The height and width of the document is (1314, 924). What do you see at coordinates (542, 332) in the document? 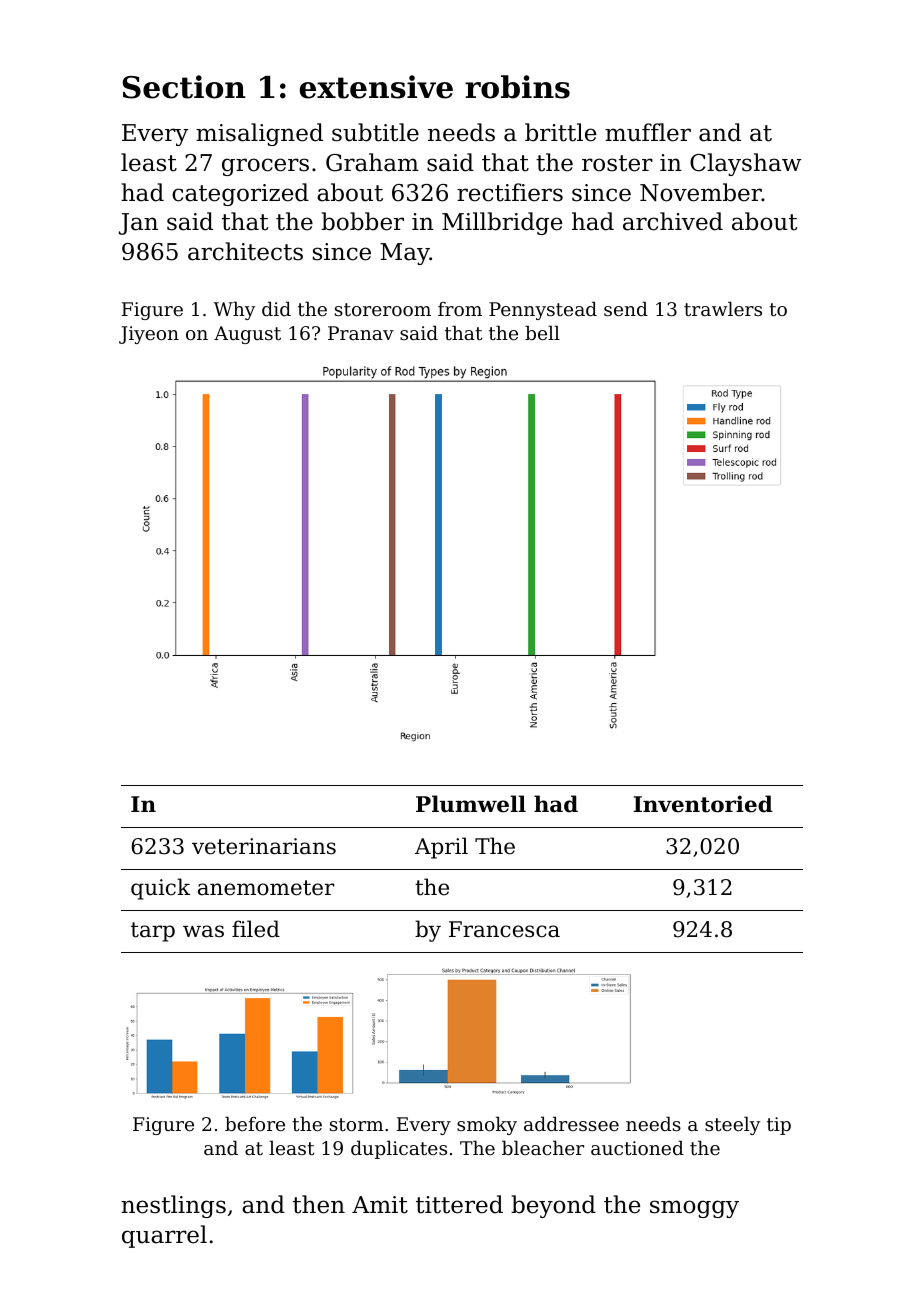
I see `bell` at bounding box center [542, 332].
